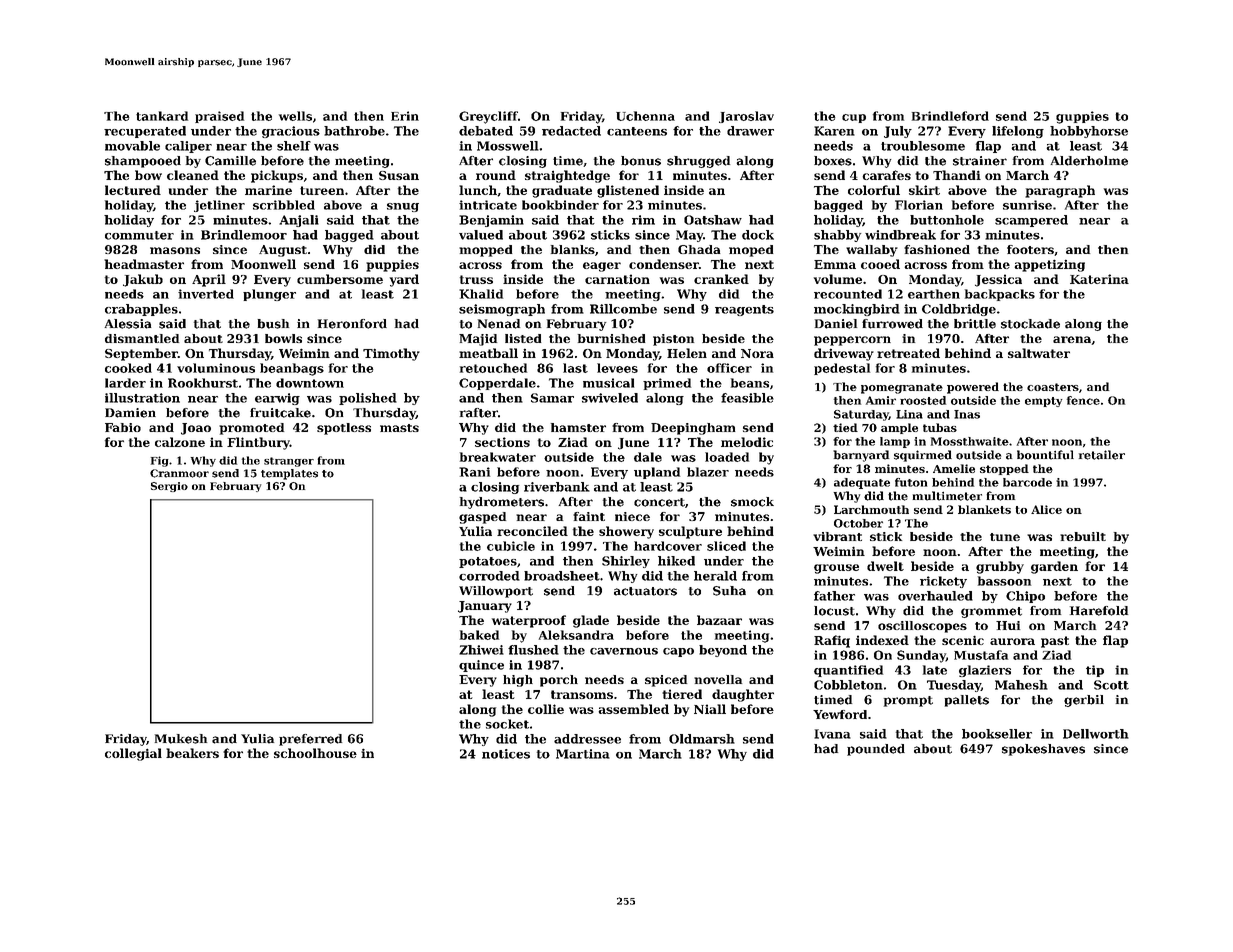 Image resolution: width=1233 pixels, height=952 pixels. Describe the element at coordinates (277, 399) in the screenshot. I see `earwig` at that location.
